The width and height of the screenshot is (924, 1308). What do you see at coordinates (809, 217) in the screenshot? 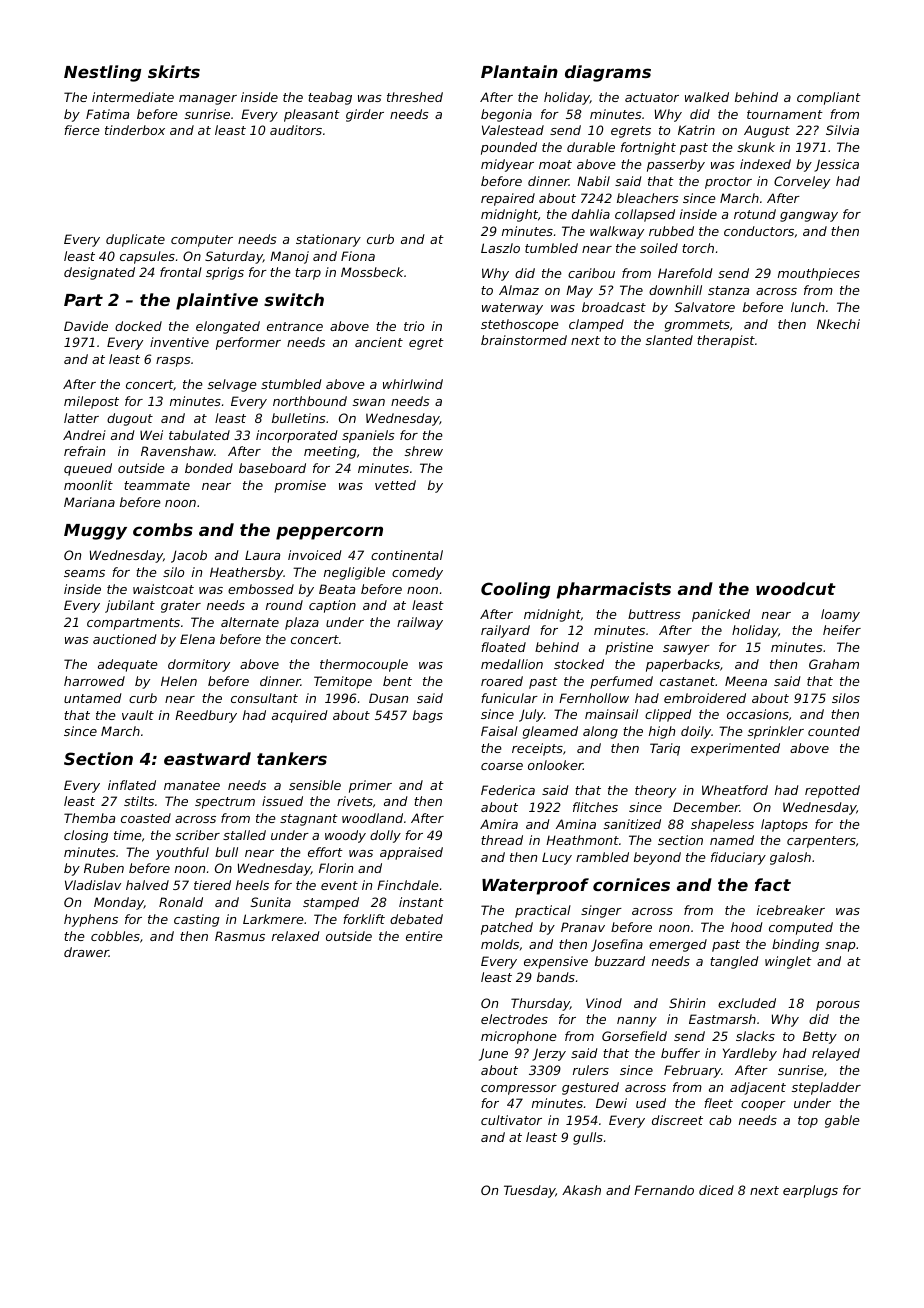
I see `gangway` at bounding box center [809, 217].
